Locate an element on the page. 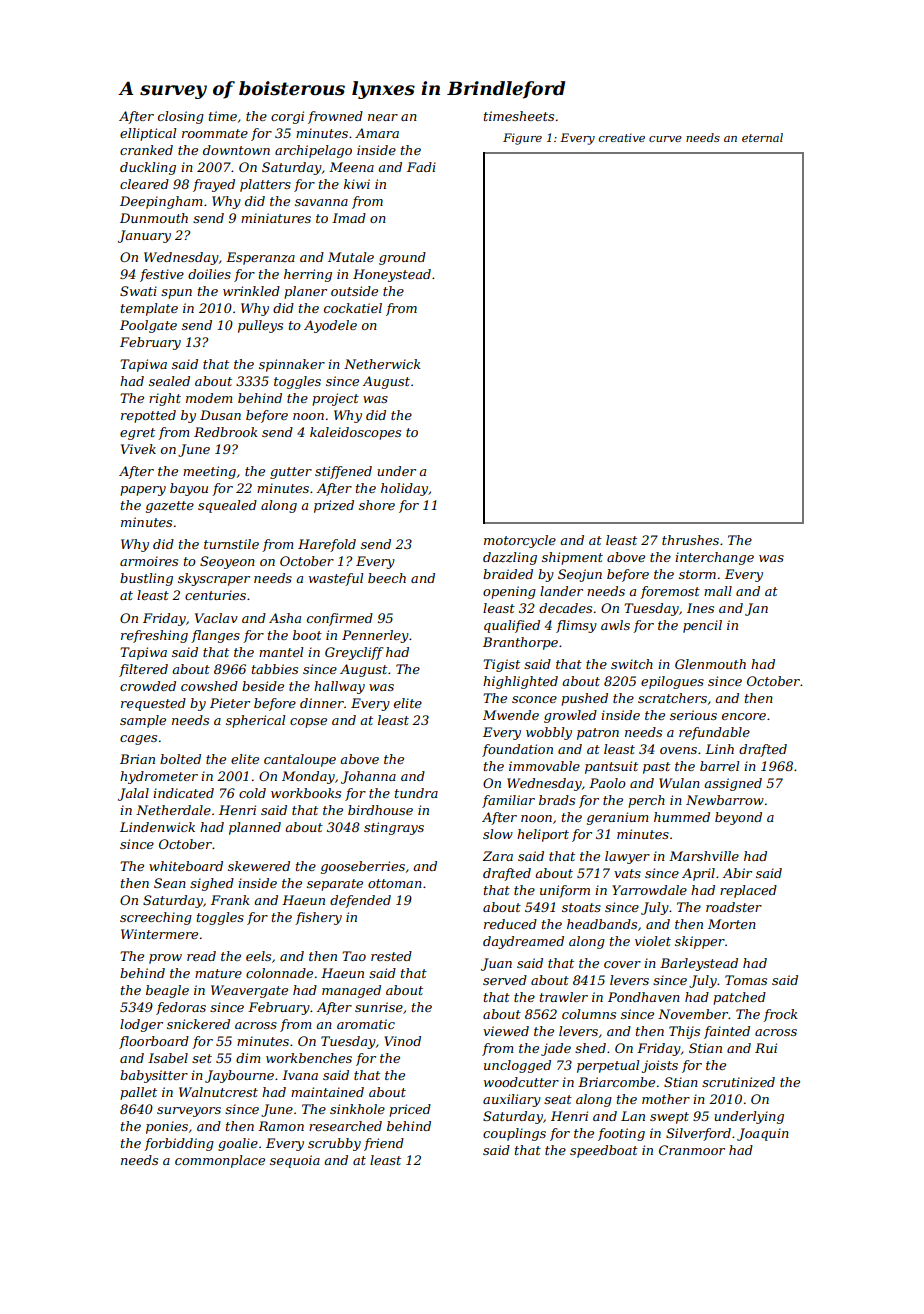 The image size is (924, 1314). stingrays is located at coordinates (394, 828).
